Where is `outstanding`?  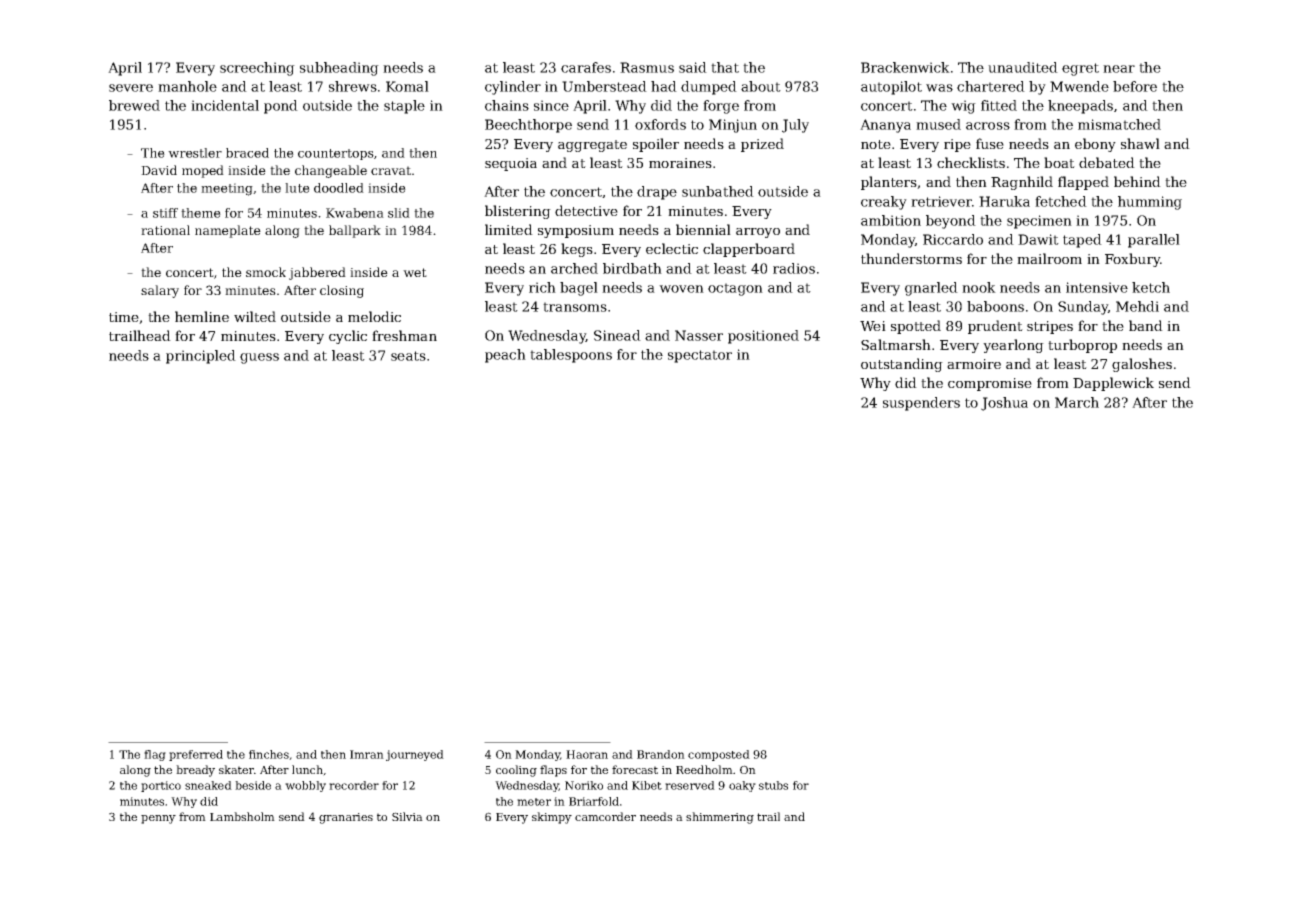
outstanding is located at coordinates (902, 365).
